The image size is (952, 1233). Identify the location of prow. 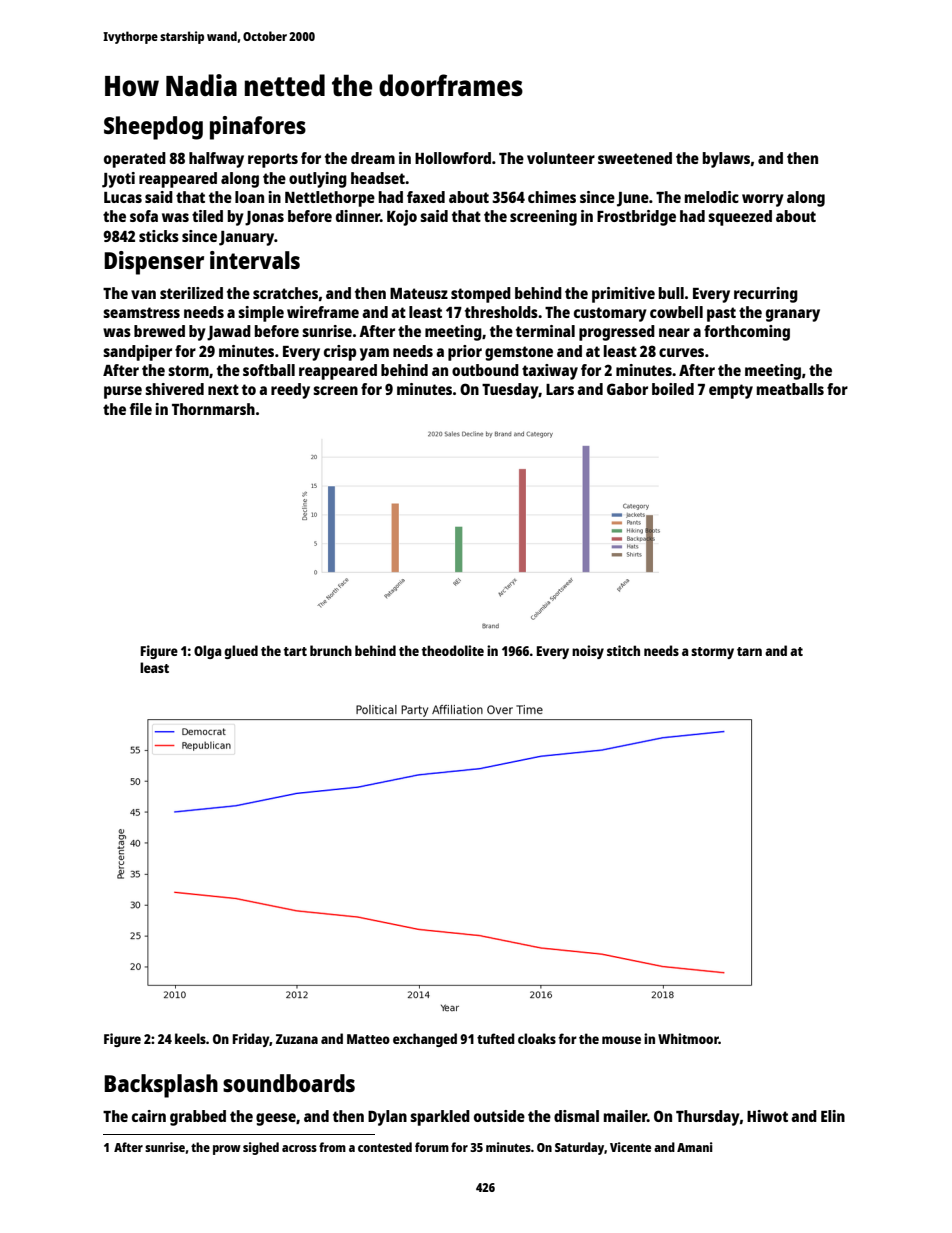
(227, 1150).
